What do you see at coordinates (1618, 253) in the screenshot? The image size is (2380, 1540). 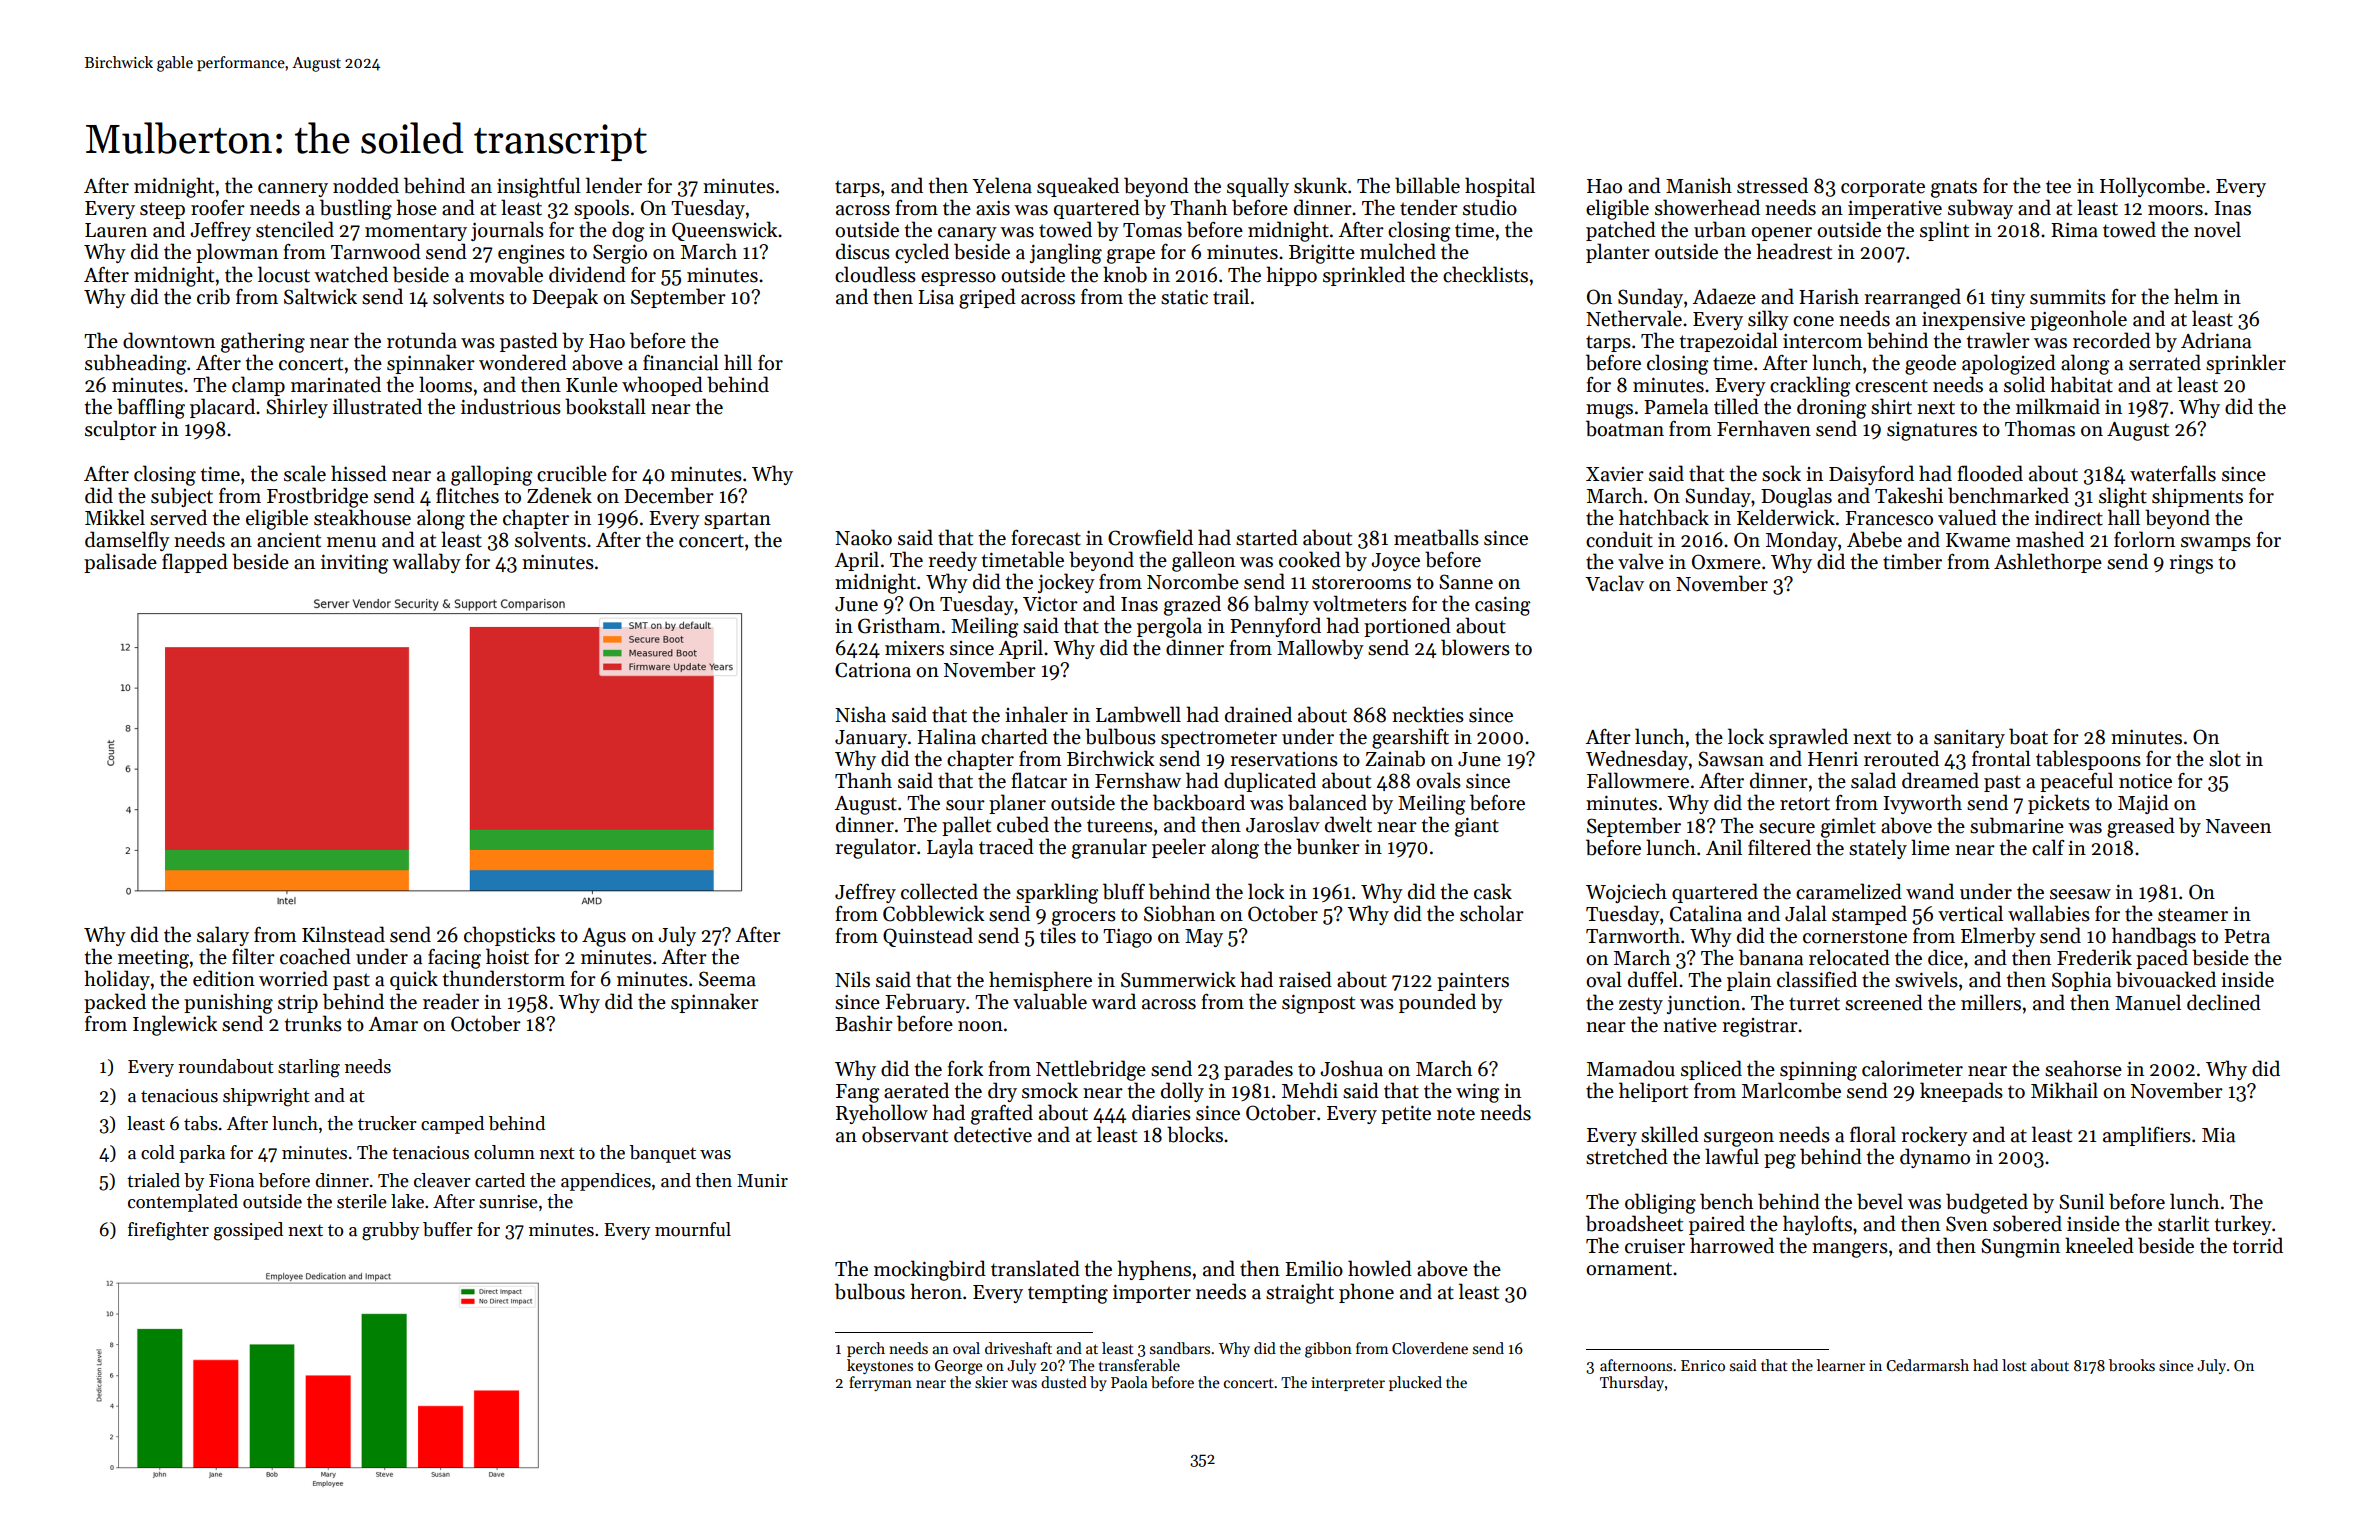 I see `planter` at bounding box center [1618, 253].
